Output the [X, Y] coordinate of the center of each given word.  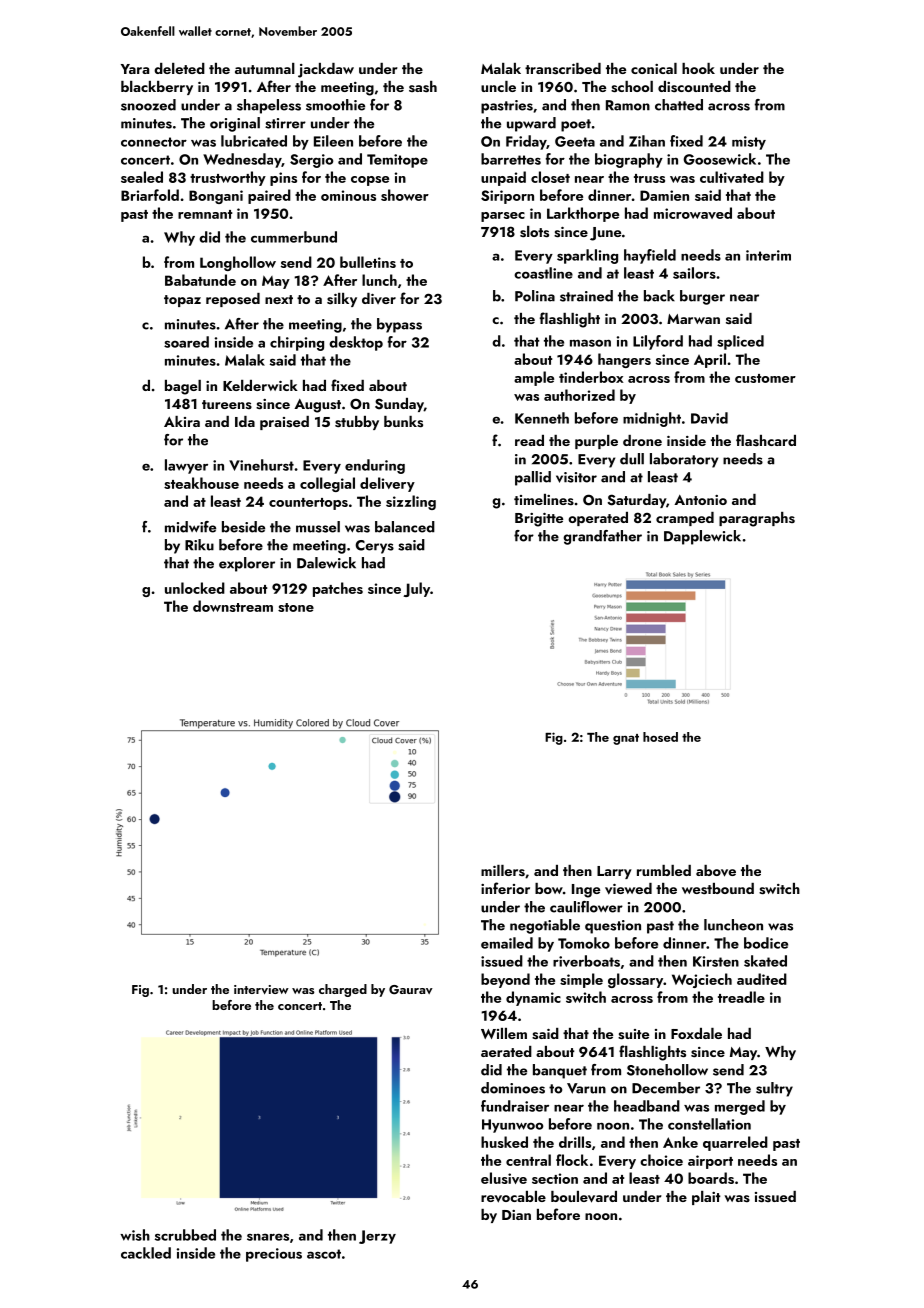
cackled [146, 1253]
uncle [498, 86]
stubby [357, 423]
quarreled [735, 1143]
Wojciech [702, 980]
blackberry [157, 88]
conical [654, 68]
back [659, 296]
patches [338, 589]
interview [261, 990]
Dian [516, 1215]
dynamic [533, 998]
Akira [182, 421]
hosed [660, 737]
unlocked [195, 588]
